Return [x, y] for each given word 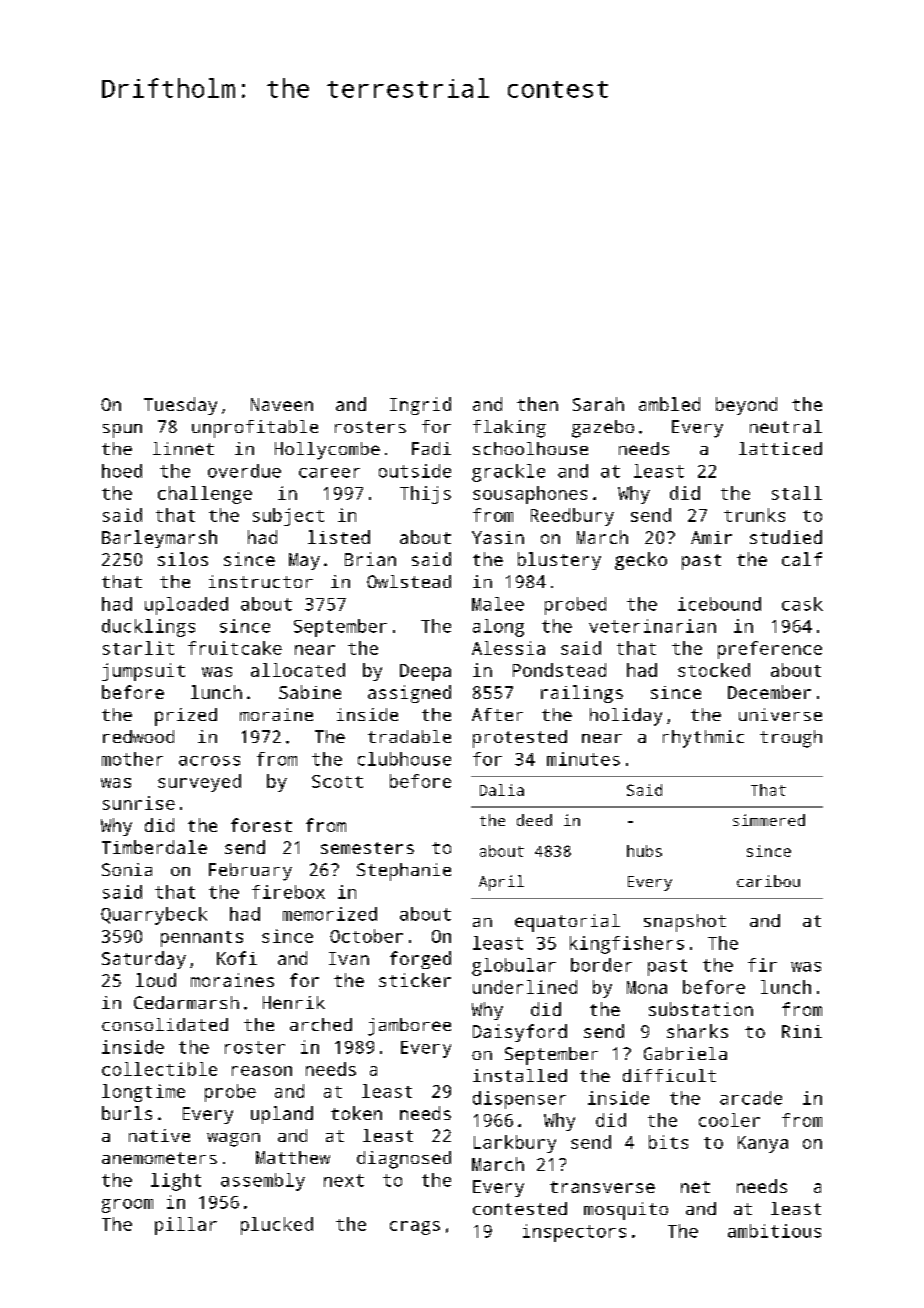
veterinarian [652, 626]
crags [415, 1228]
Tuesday [180, 406]
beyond [746, 406]
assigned [409, 694]
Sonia [127, 869]
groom [127, 1206]
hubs [644, 851]
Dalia [502, 790]
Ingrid [420, 406]
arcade [751, 1098]
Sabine [310, 692]
